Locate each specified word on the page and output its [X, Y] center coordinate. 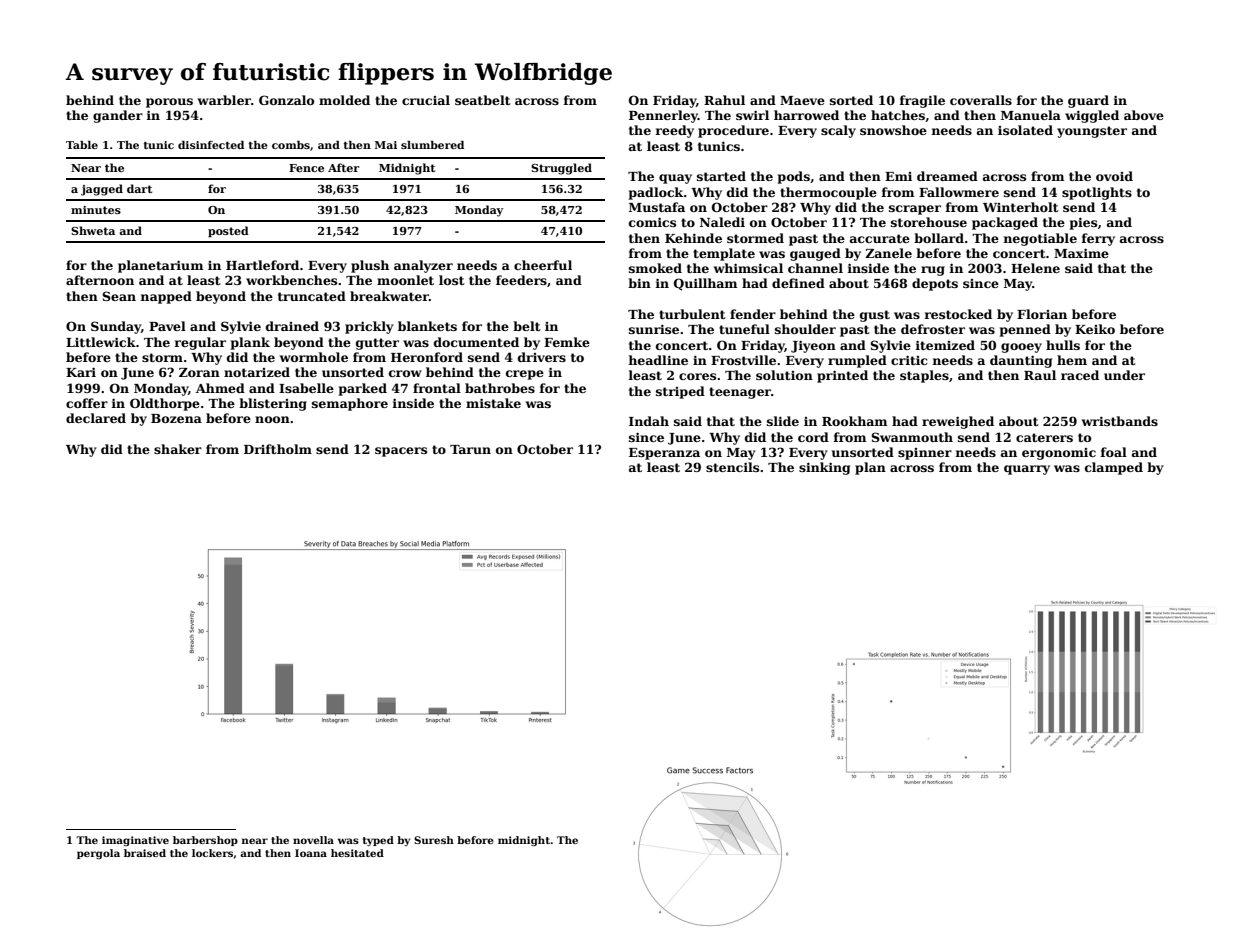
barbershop [205, 841]
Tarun [470, 449]
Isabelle [306, 388]
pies [1083, 223]
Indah [649, 421]
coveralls [981, 100]
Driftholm [278, 449]
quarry [1027, 470]
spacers [401, 452]
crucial [426, 100]
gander [118, 116]
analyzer [423, 266]
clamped [1114, 468]
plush [370, 266]
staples [924, 376]
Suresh [434, 840]
